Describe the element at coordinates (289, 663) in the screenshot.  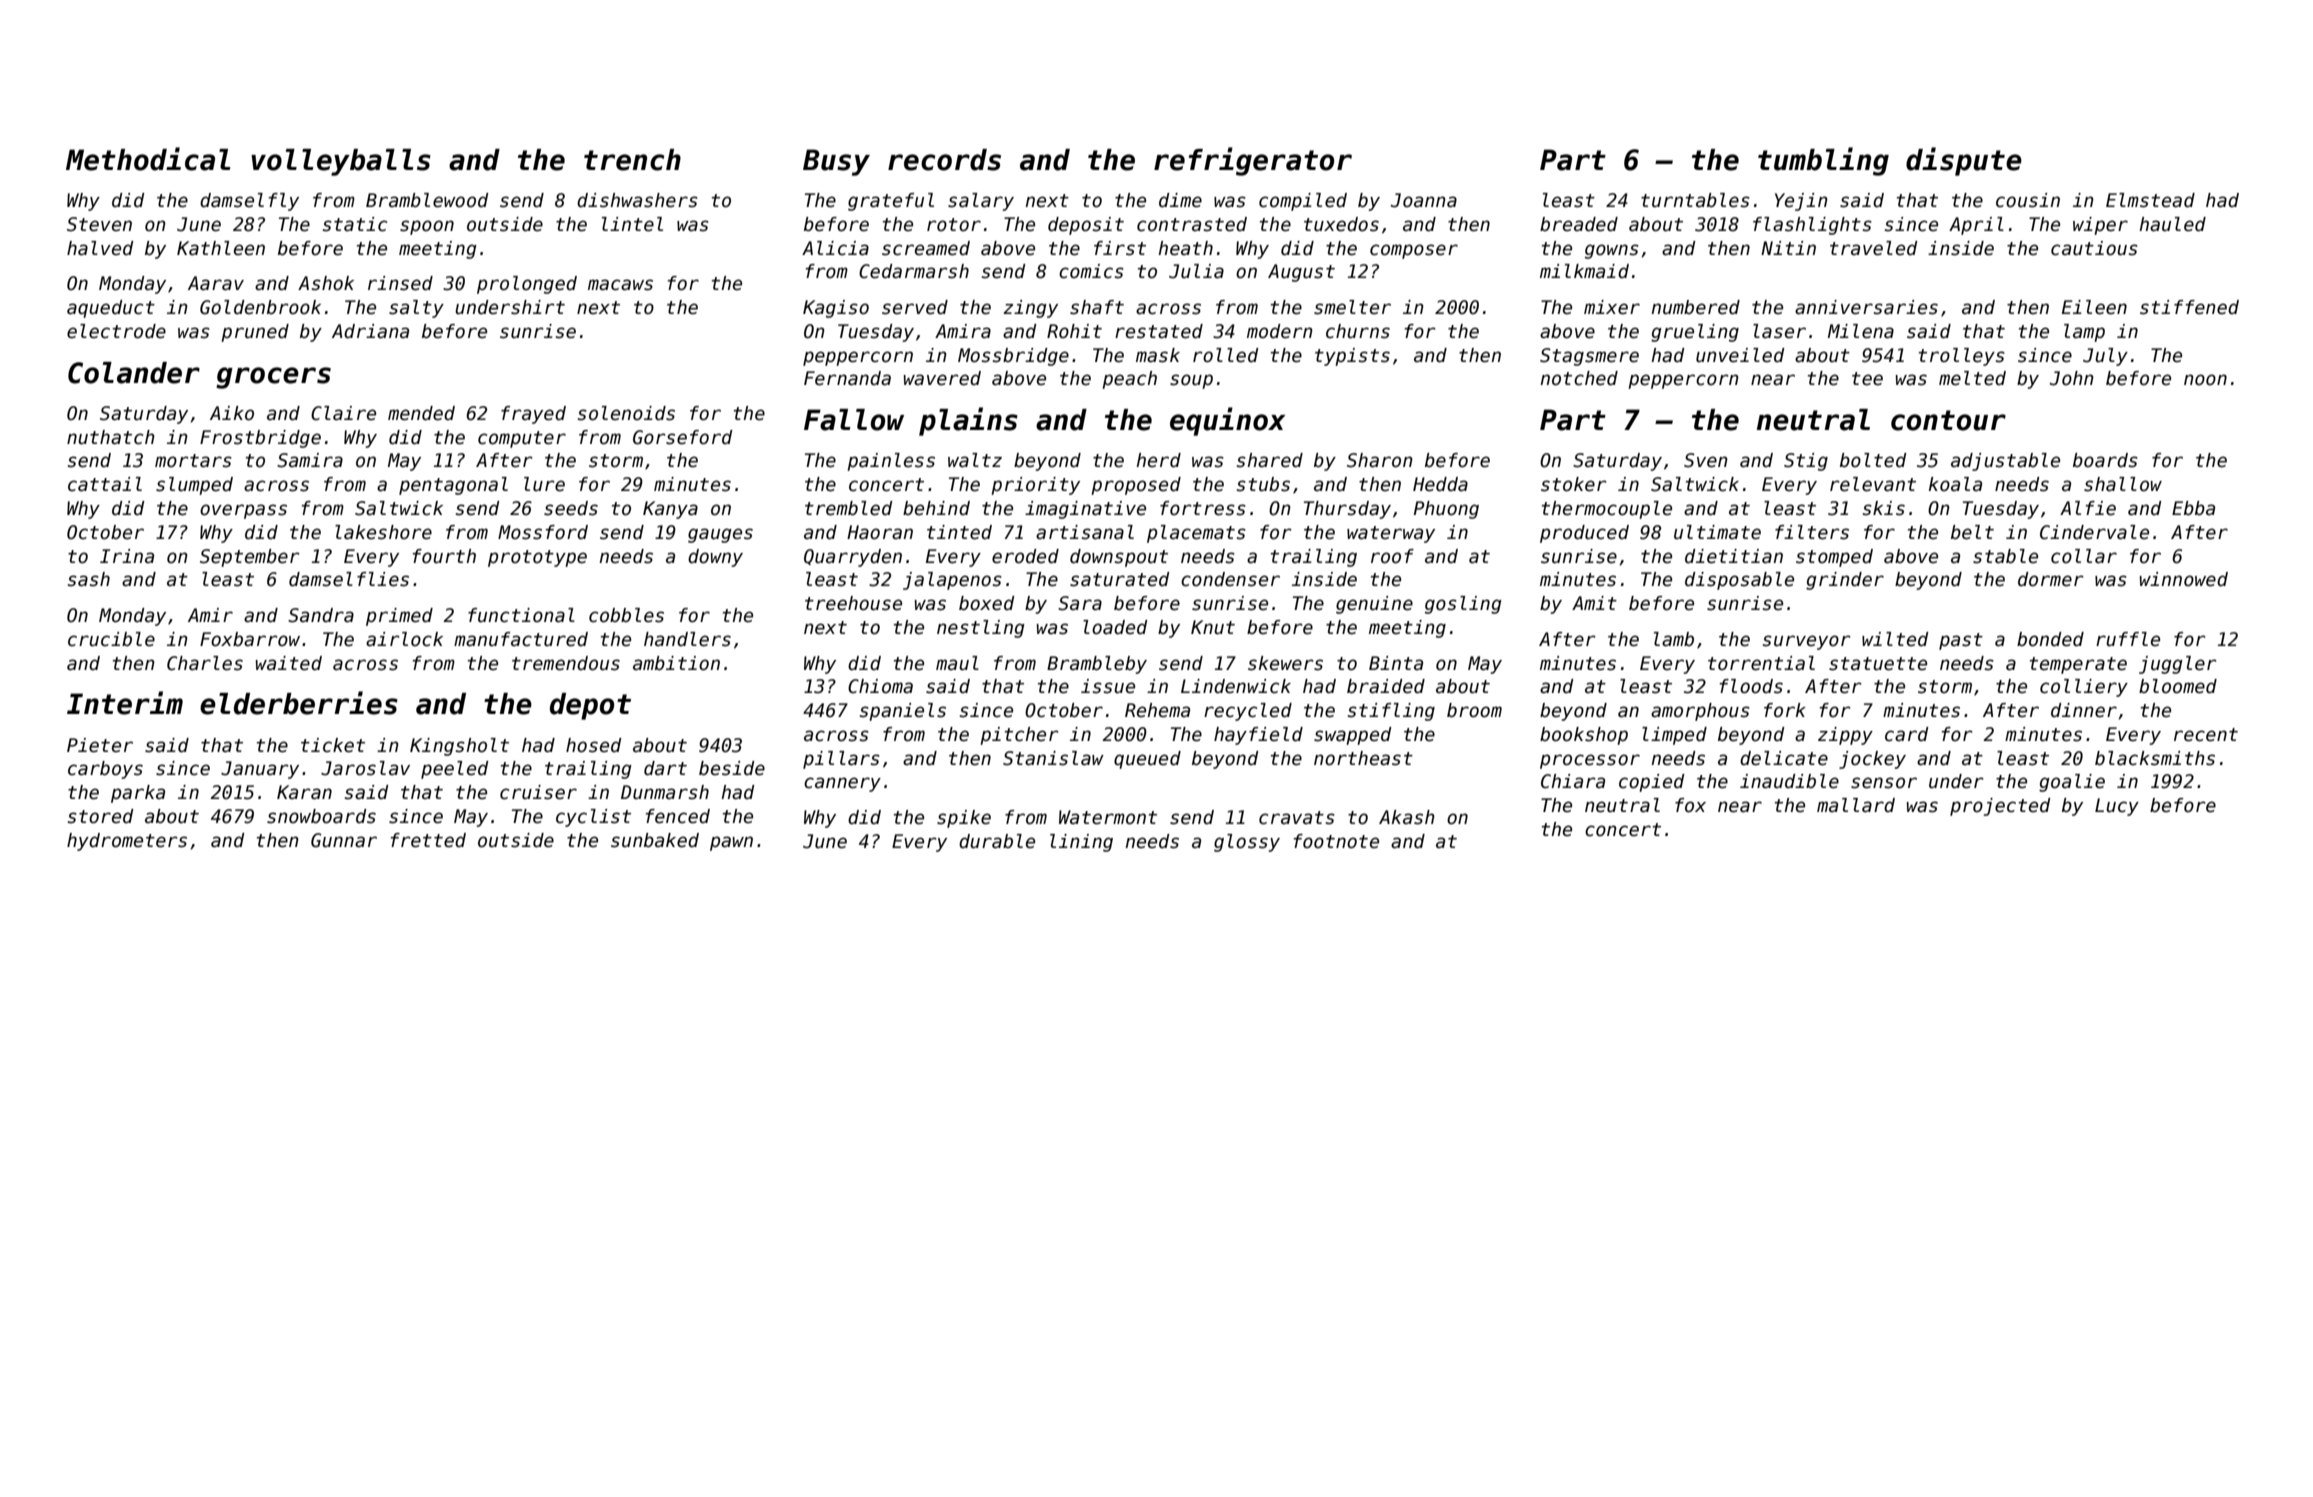
I see `waited` at that location.
